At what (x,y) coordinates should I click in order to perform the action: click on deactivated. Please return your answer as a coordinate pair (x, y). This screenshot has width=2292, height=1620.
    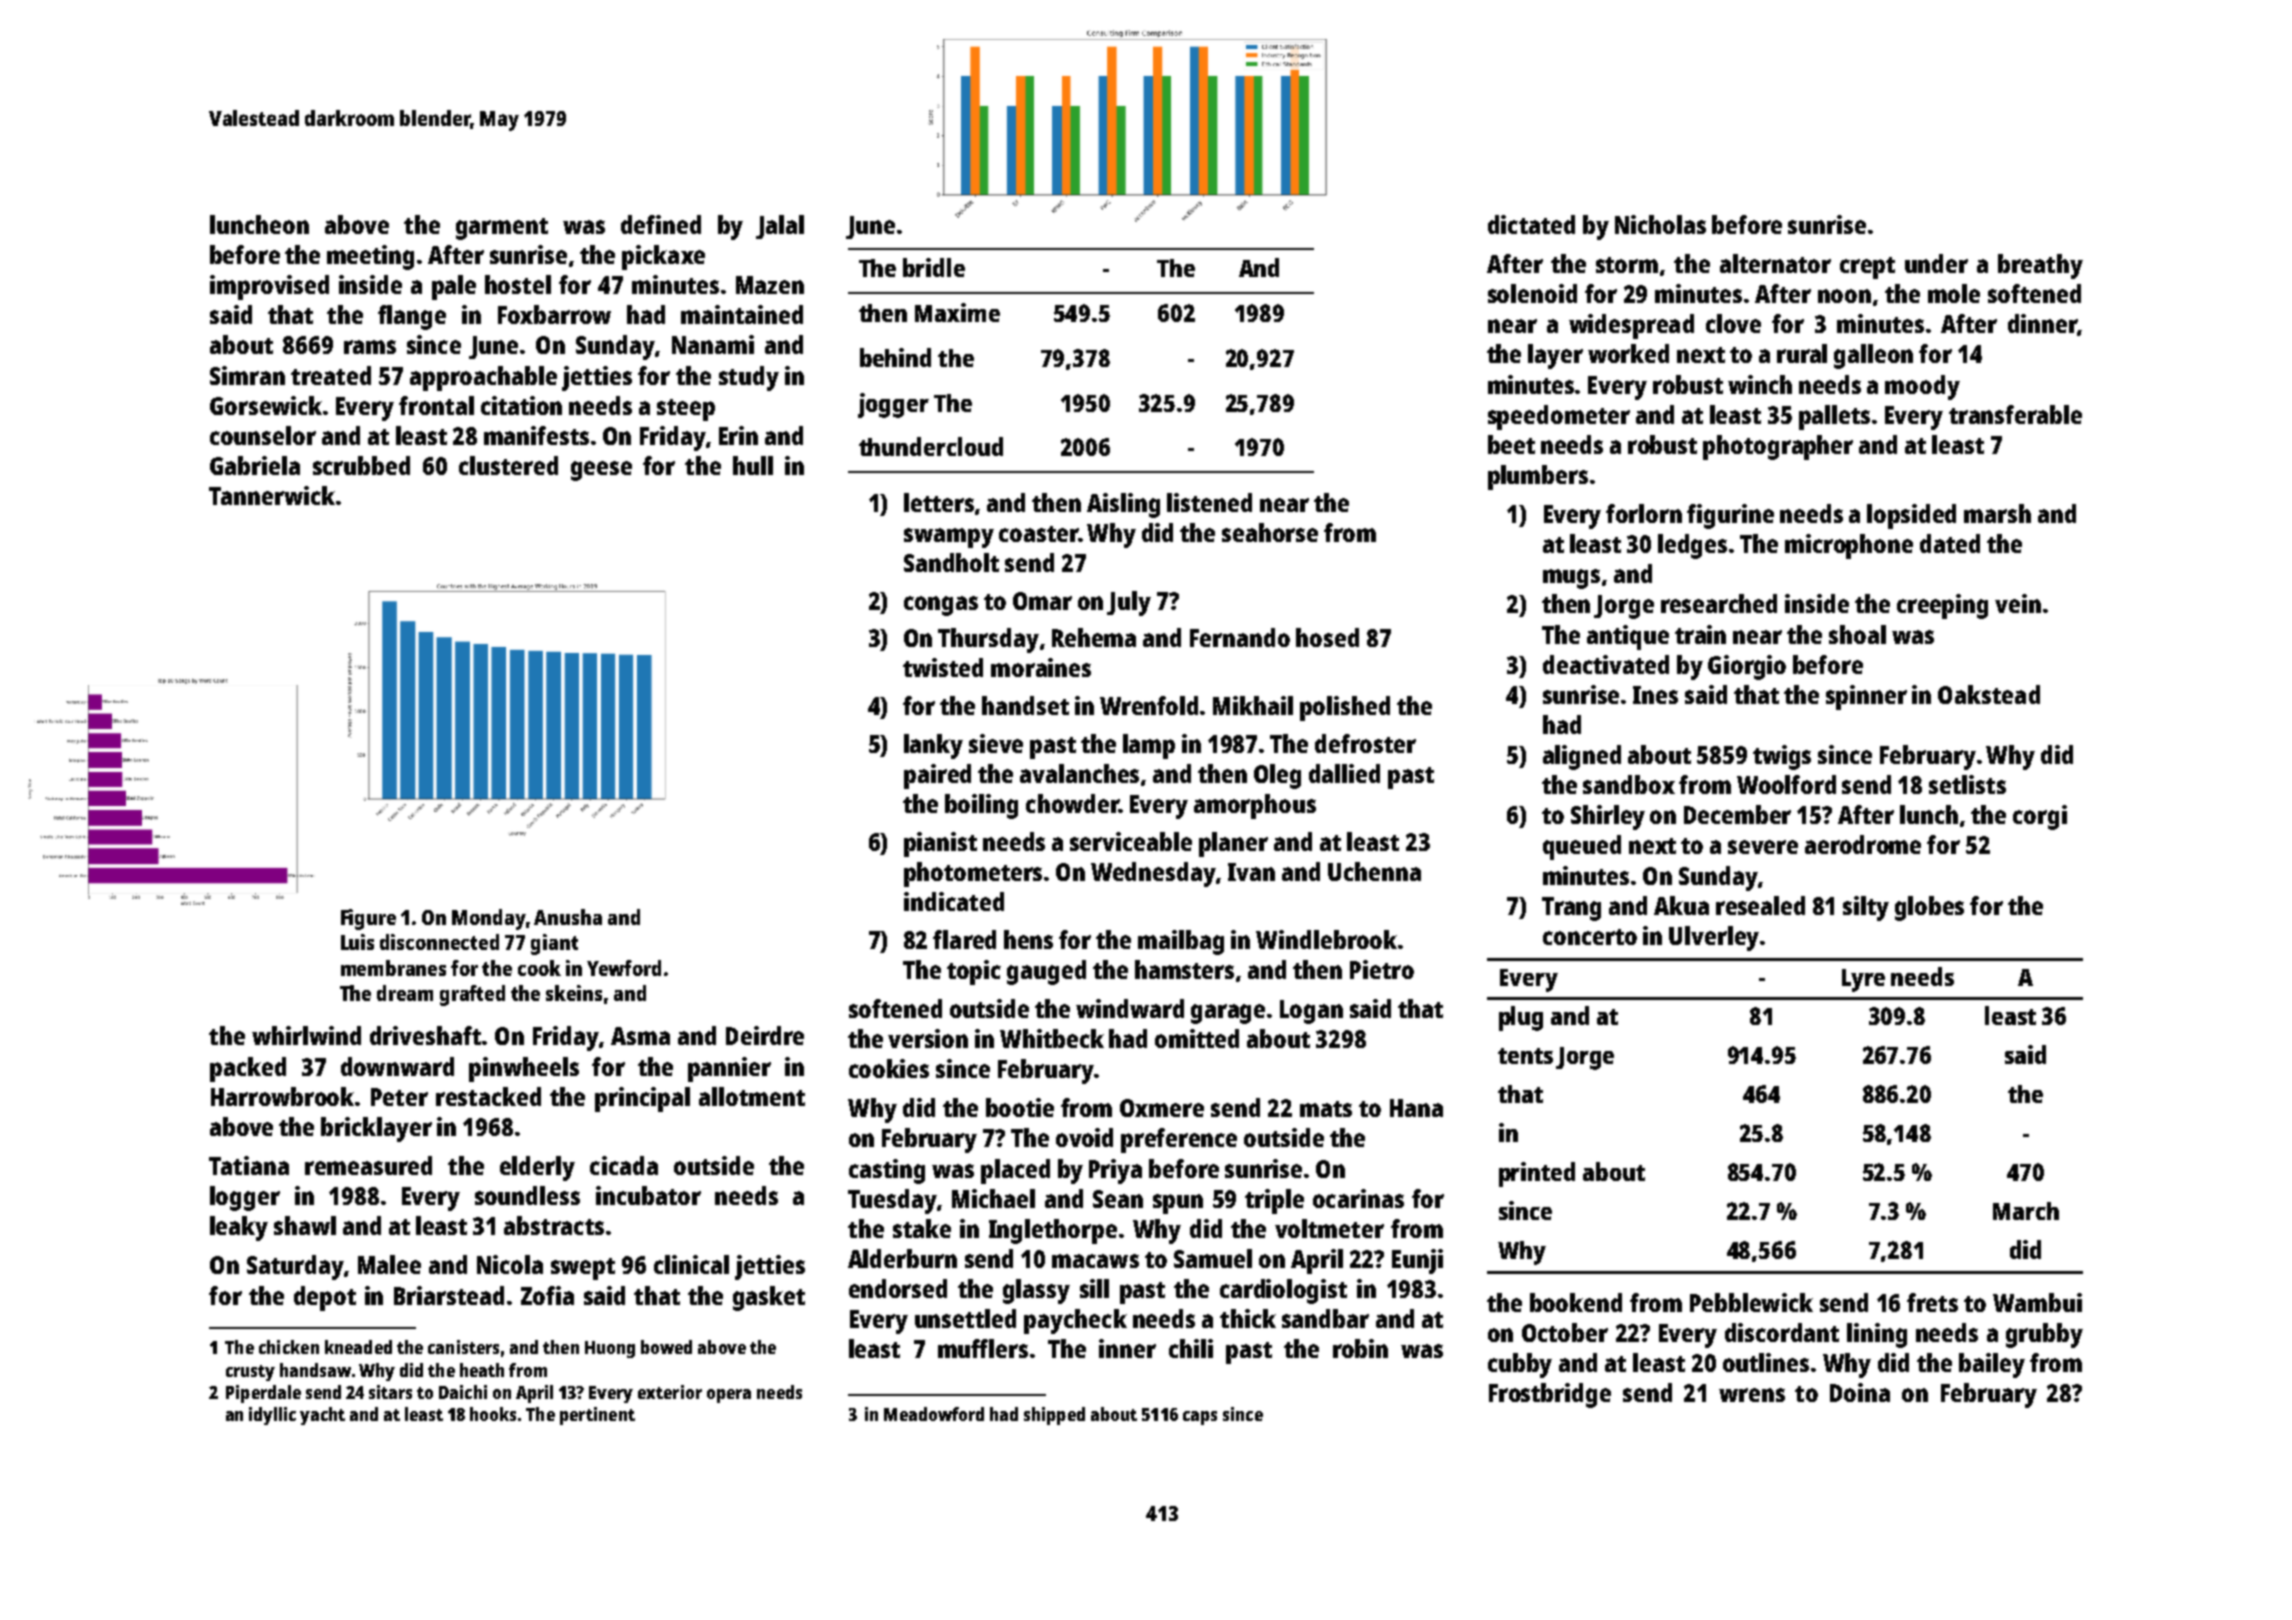
    Looking at the image, I should click on (1606, 664).
